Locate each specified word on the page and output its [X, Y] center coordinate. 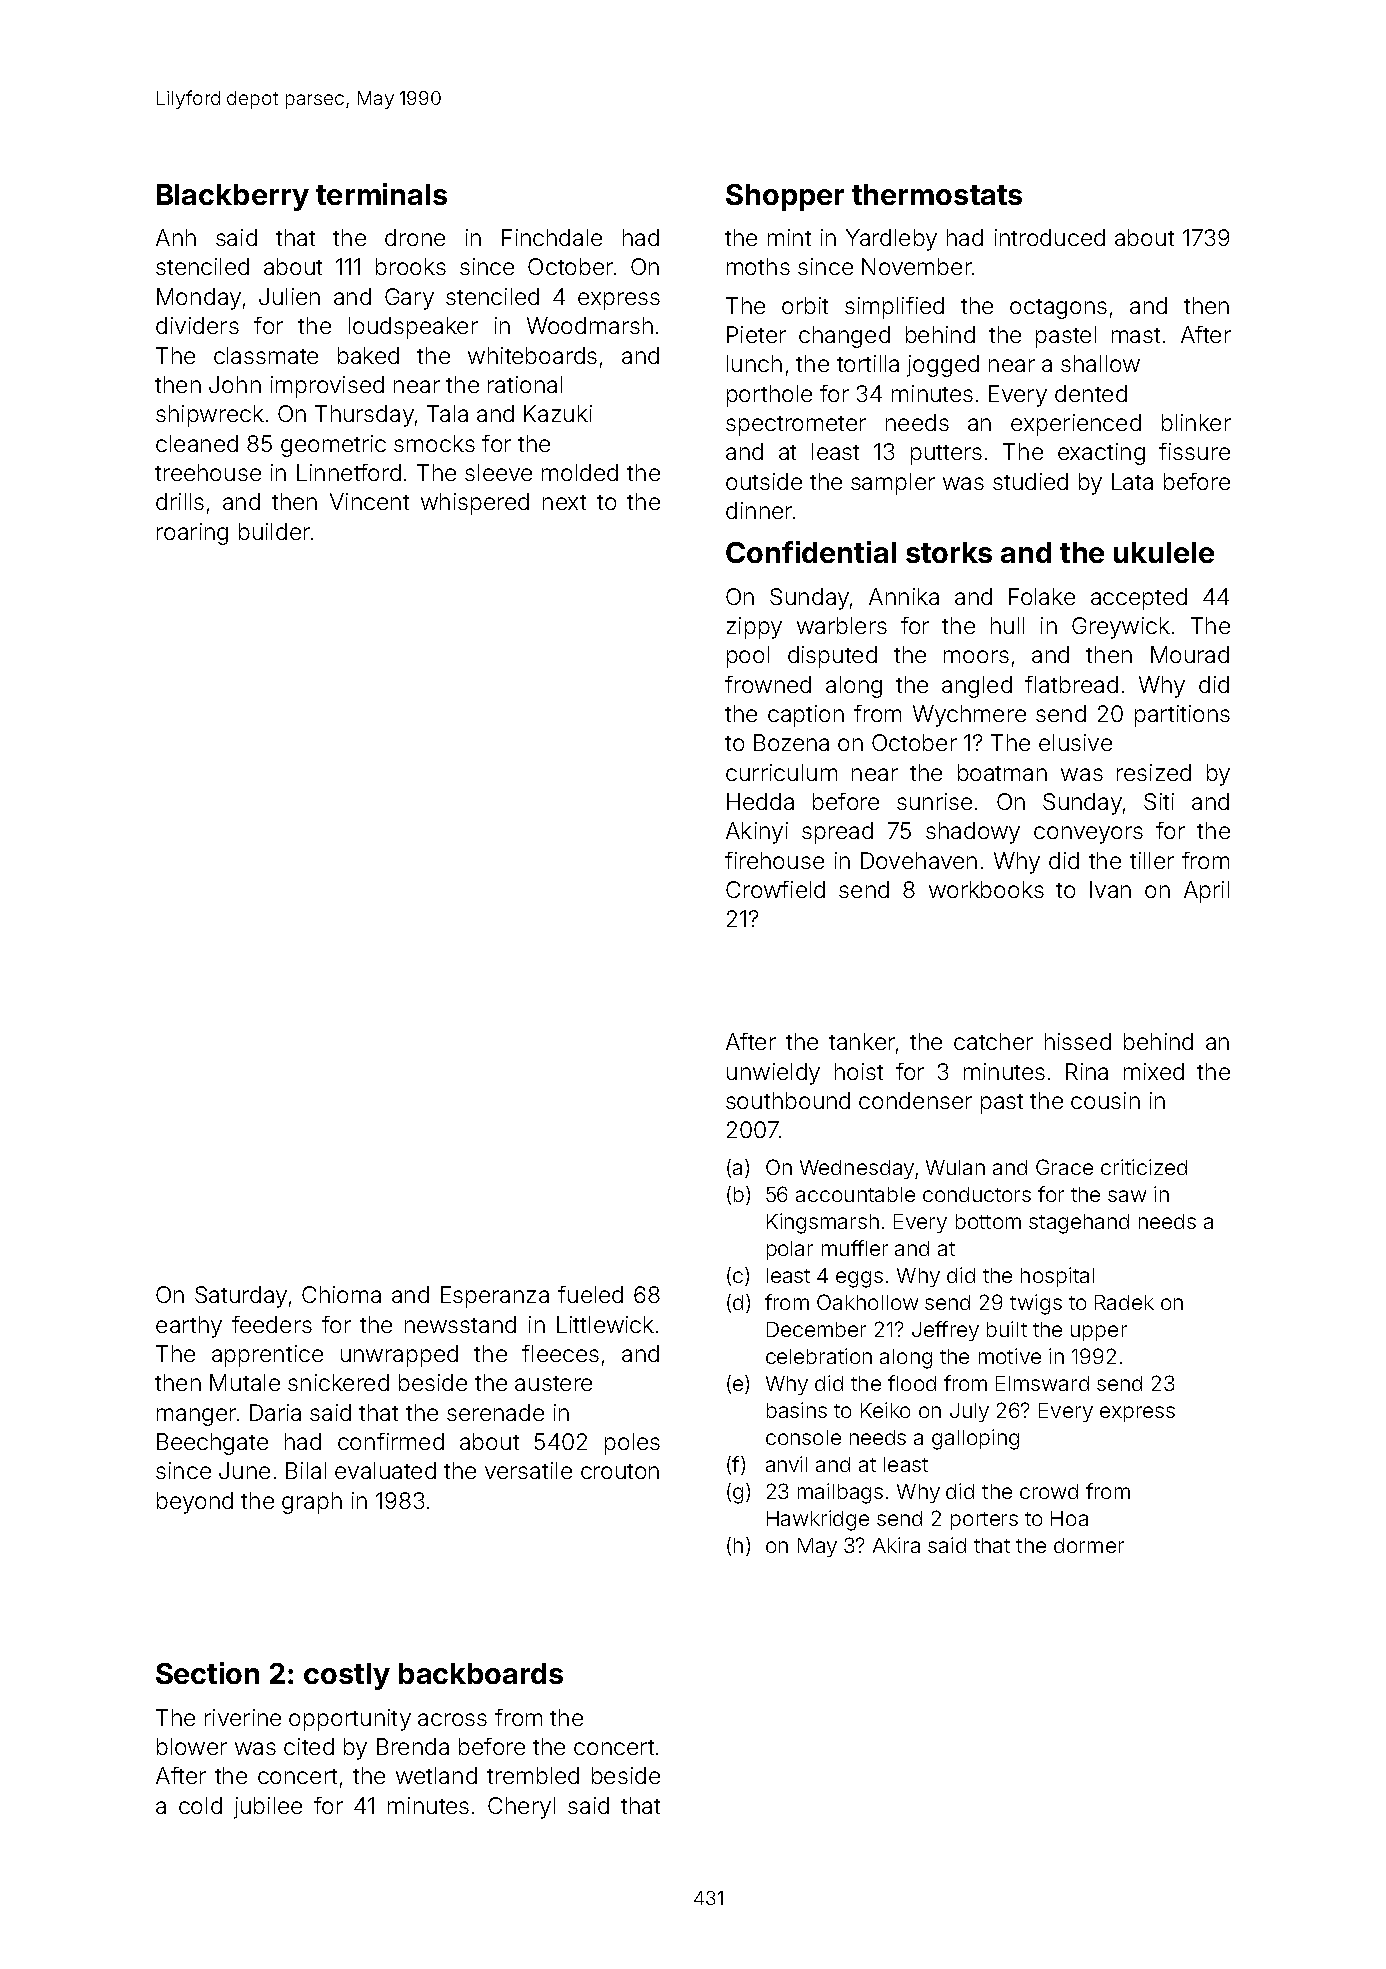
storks [949, 552]
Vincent [369, 501]
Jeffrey [945, 1331]
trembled [533, 1775]
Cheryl [521, 1808]
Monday [199, 299]
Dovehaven [919, 860]
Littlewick [605, 1324]
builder [274, 531]
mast [1136, 335]
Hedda [760, 801]
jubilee [268, 1808]
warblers [842, 625]
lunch [754, 363]
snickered [338, 1382]
